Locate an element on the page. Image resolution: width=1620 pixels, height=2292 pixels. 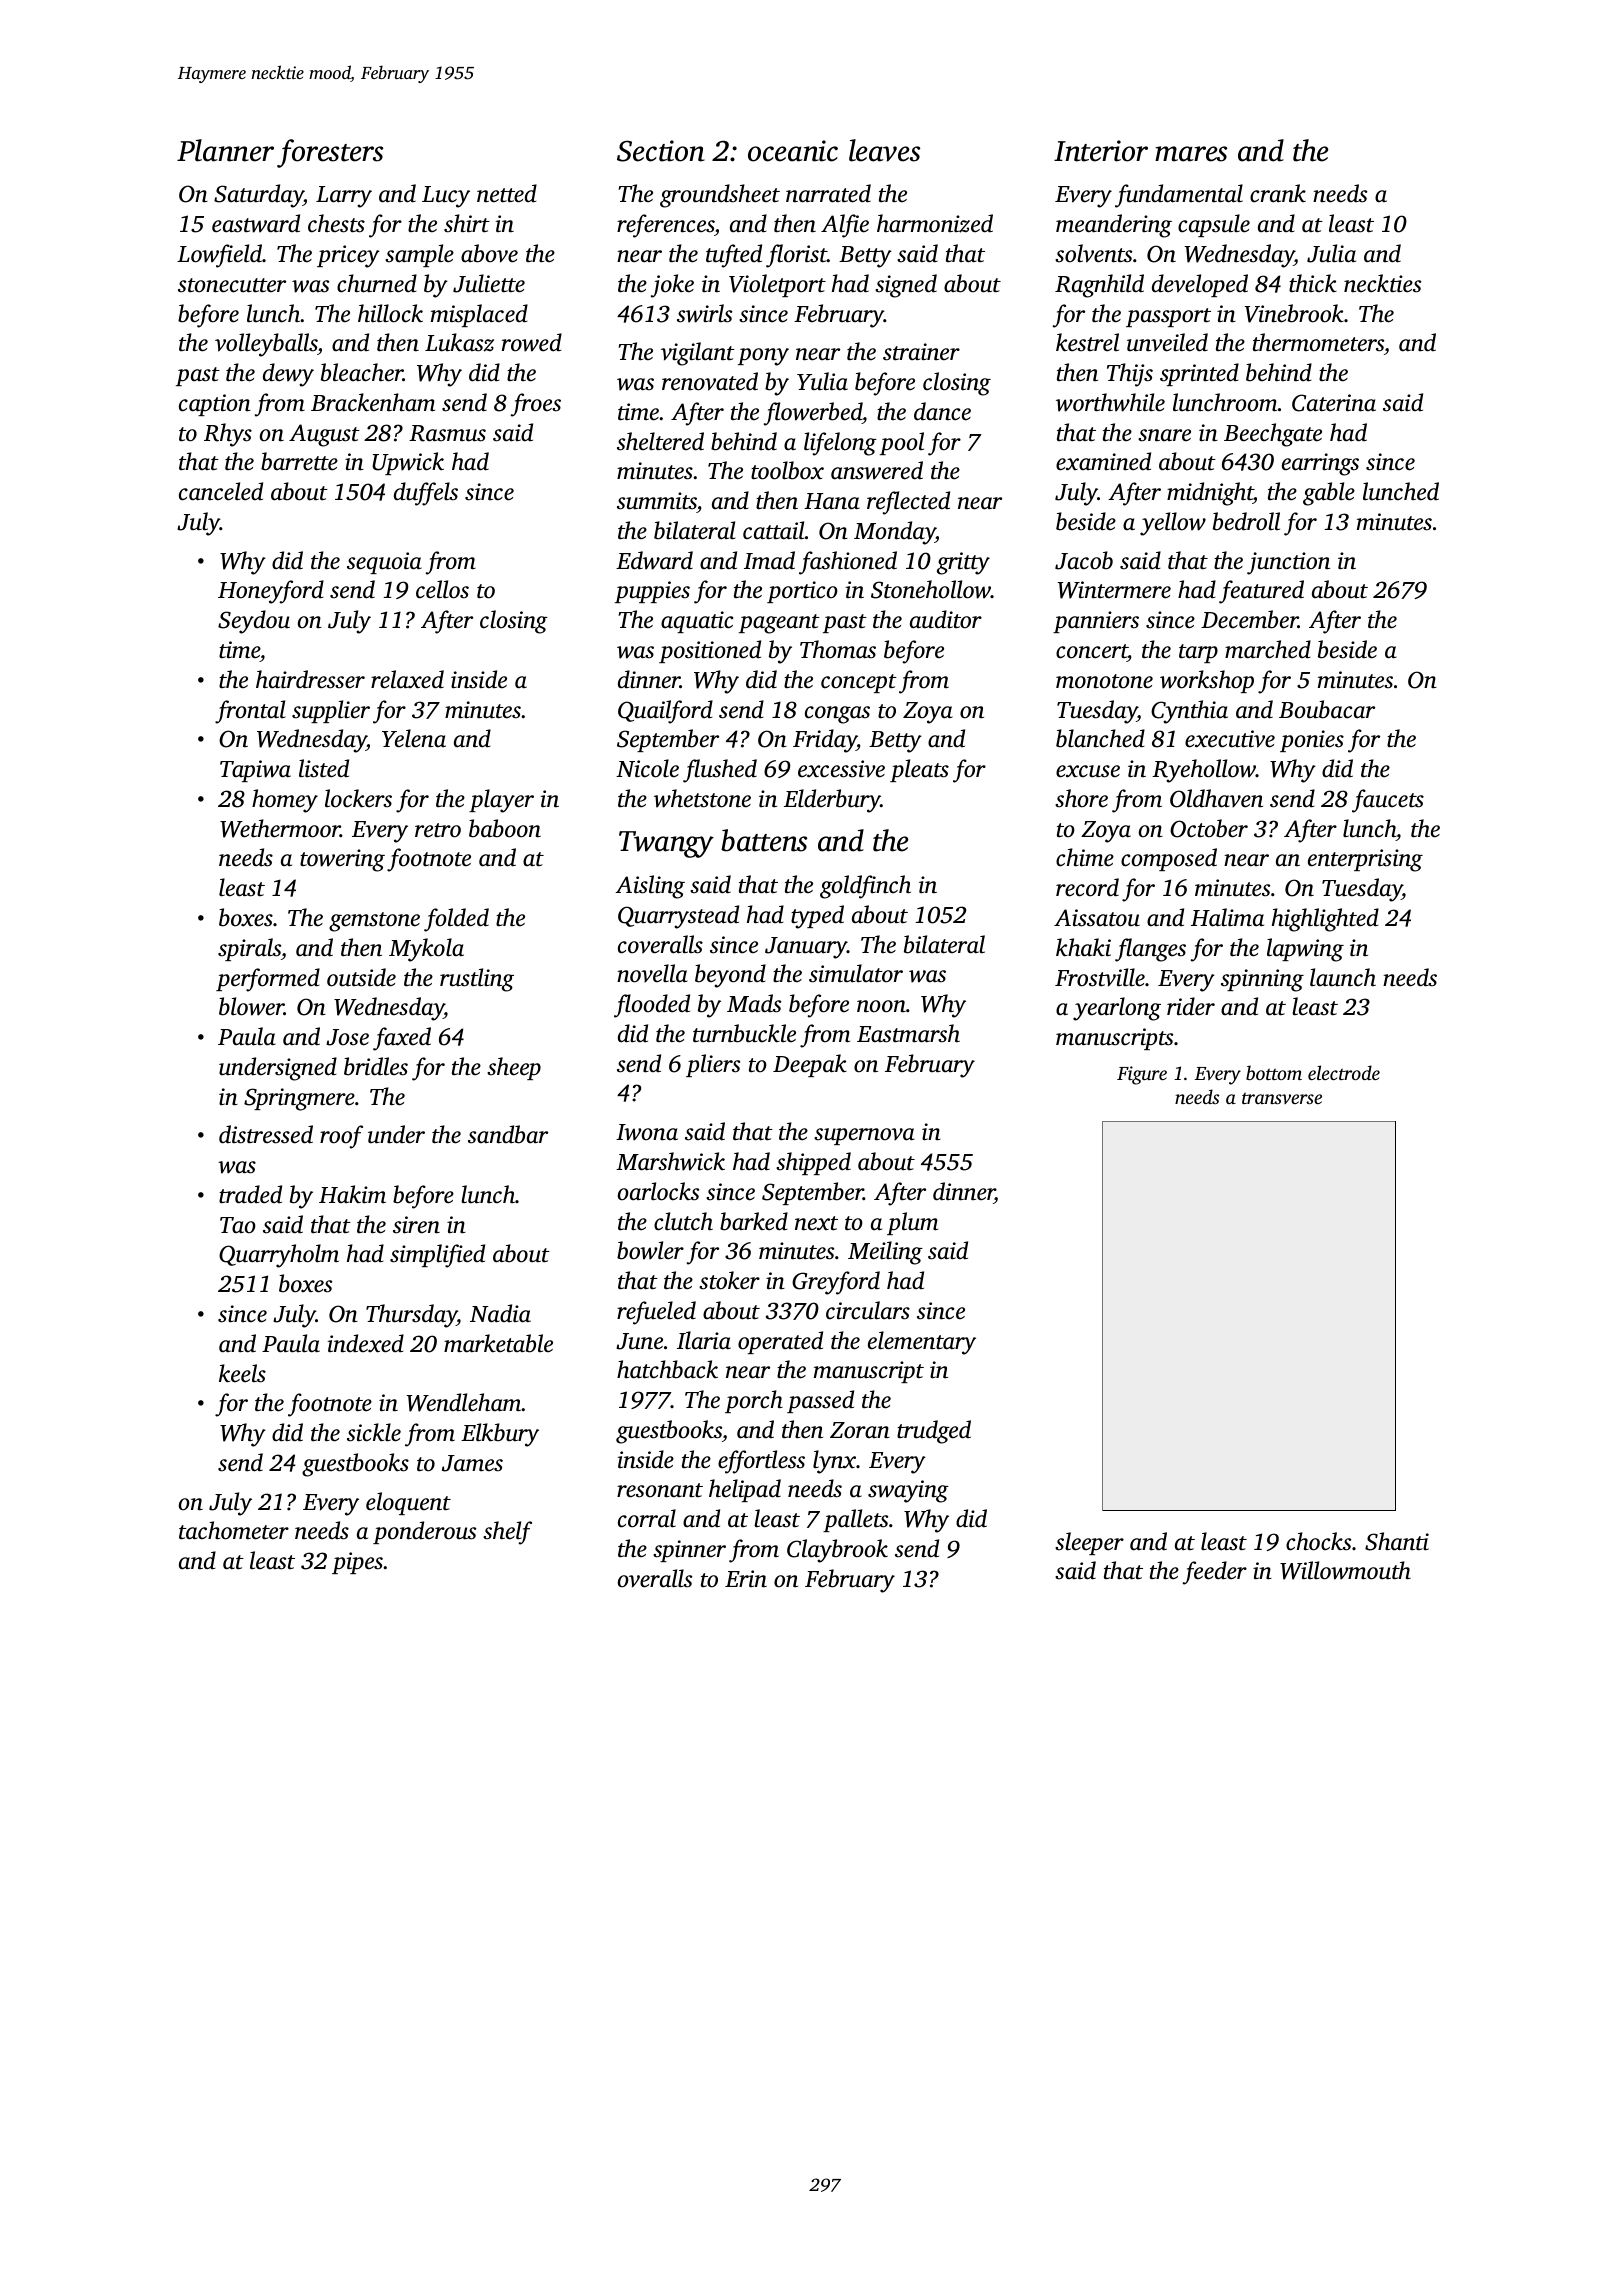
Shanti is located at coordinates (1397, 1541).
